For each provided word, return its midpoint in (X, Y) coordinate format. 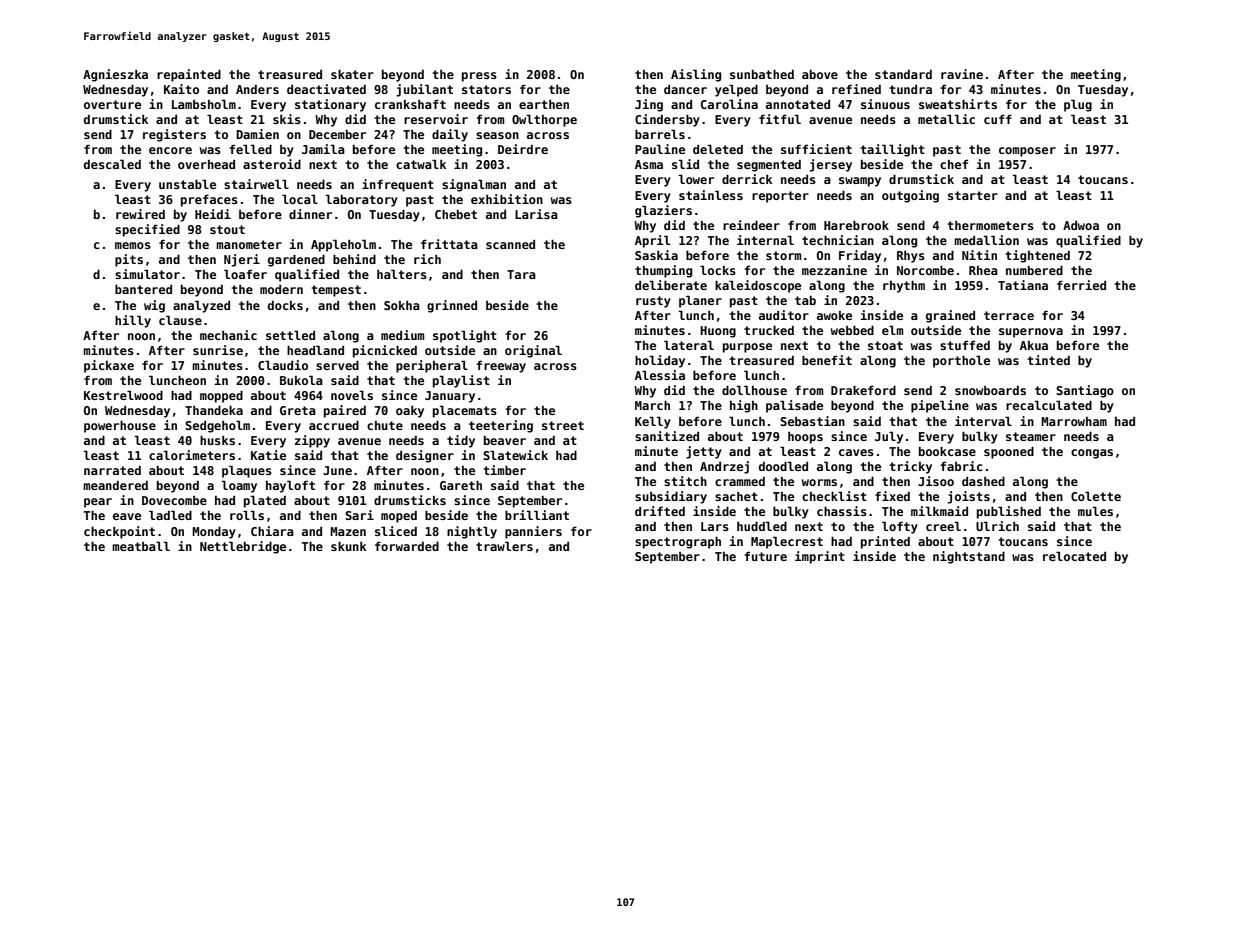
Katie (268, 455)
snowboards (990, 390)
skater (352, 74)
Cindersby (667, 120)
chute (385, 425)
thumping (663, 271)
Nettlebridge (243, 547)
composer (1027, 152)
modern (281, 289)
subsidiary (671, 497)
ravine (962, 74)
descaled (112, 164)
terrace (1009, 315)
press (479, 77)
